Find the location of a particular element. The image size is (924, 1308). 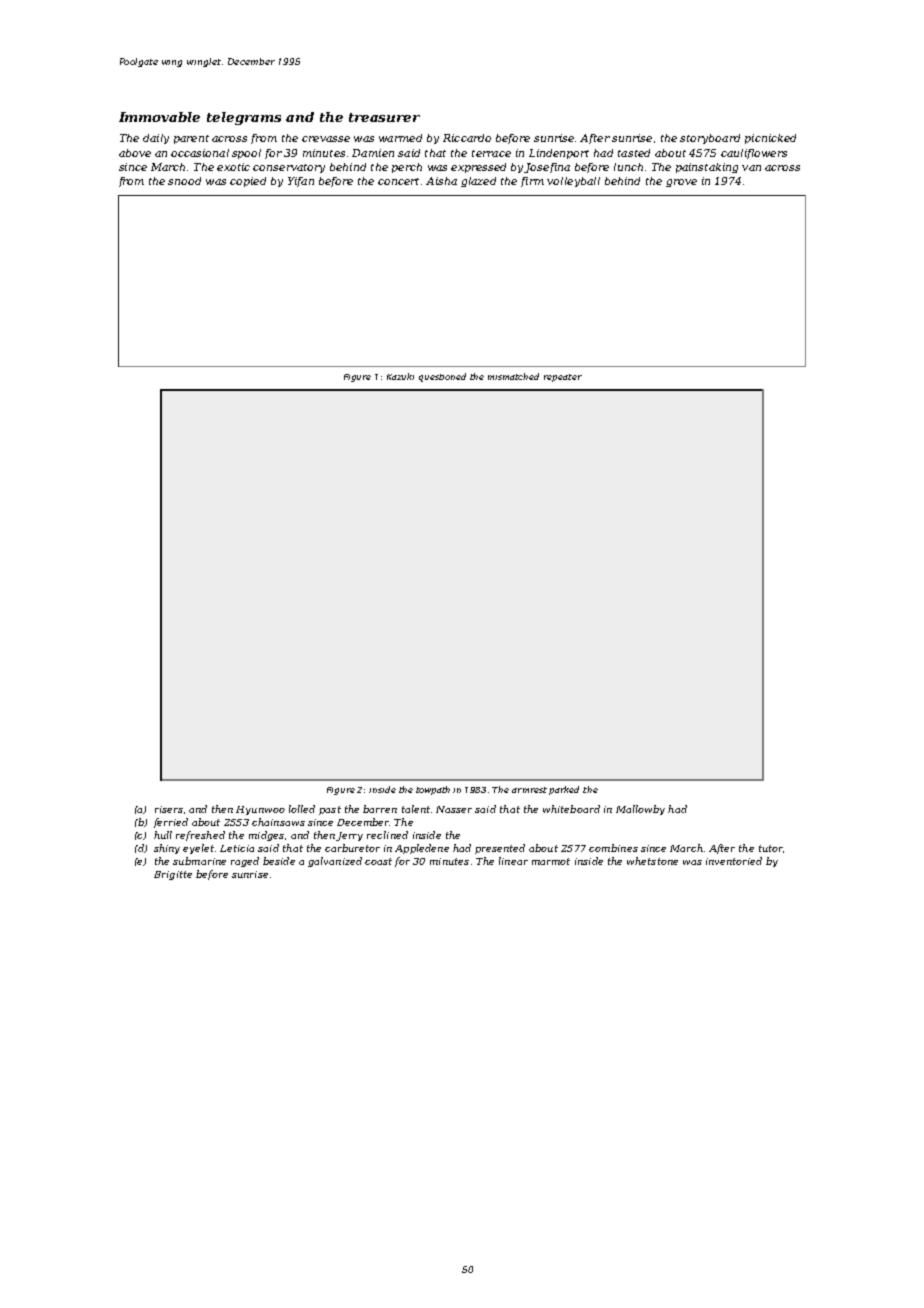

questioned is located at coordinates (442, 377).
